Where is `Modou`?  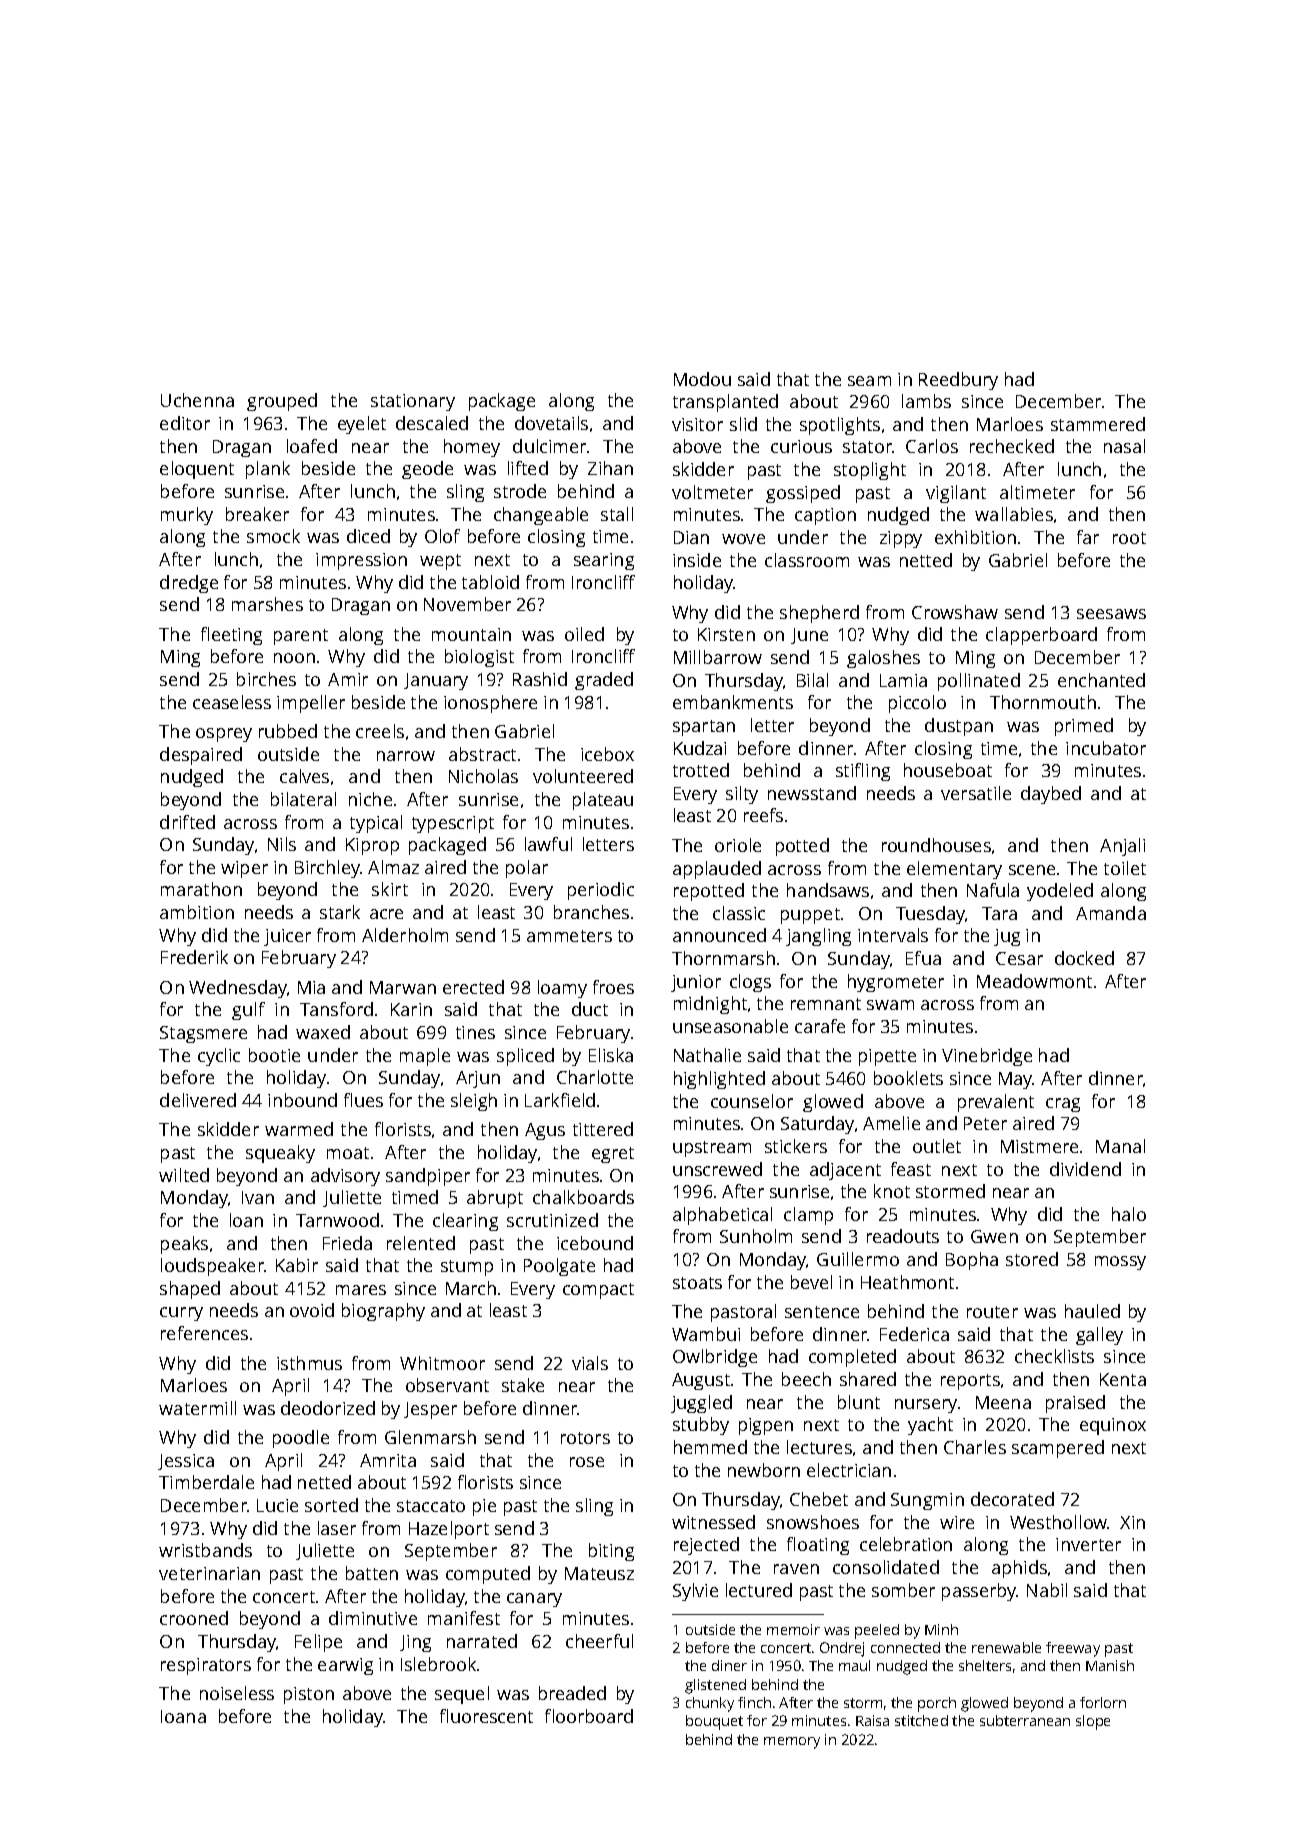 Modou is located at coordinates (702, 379).
